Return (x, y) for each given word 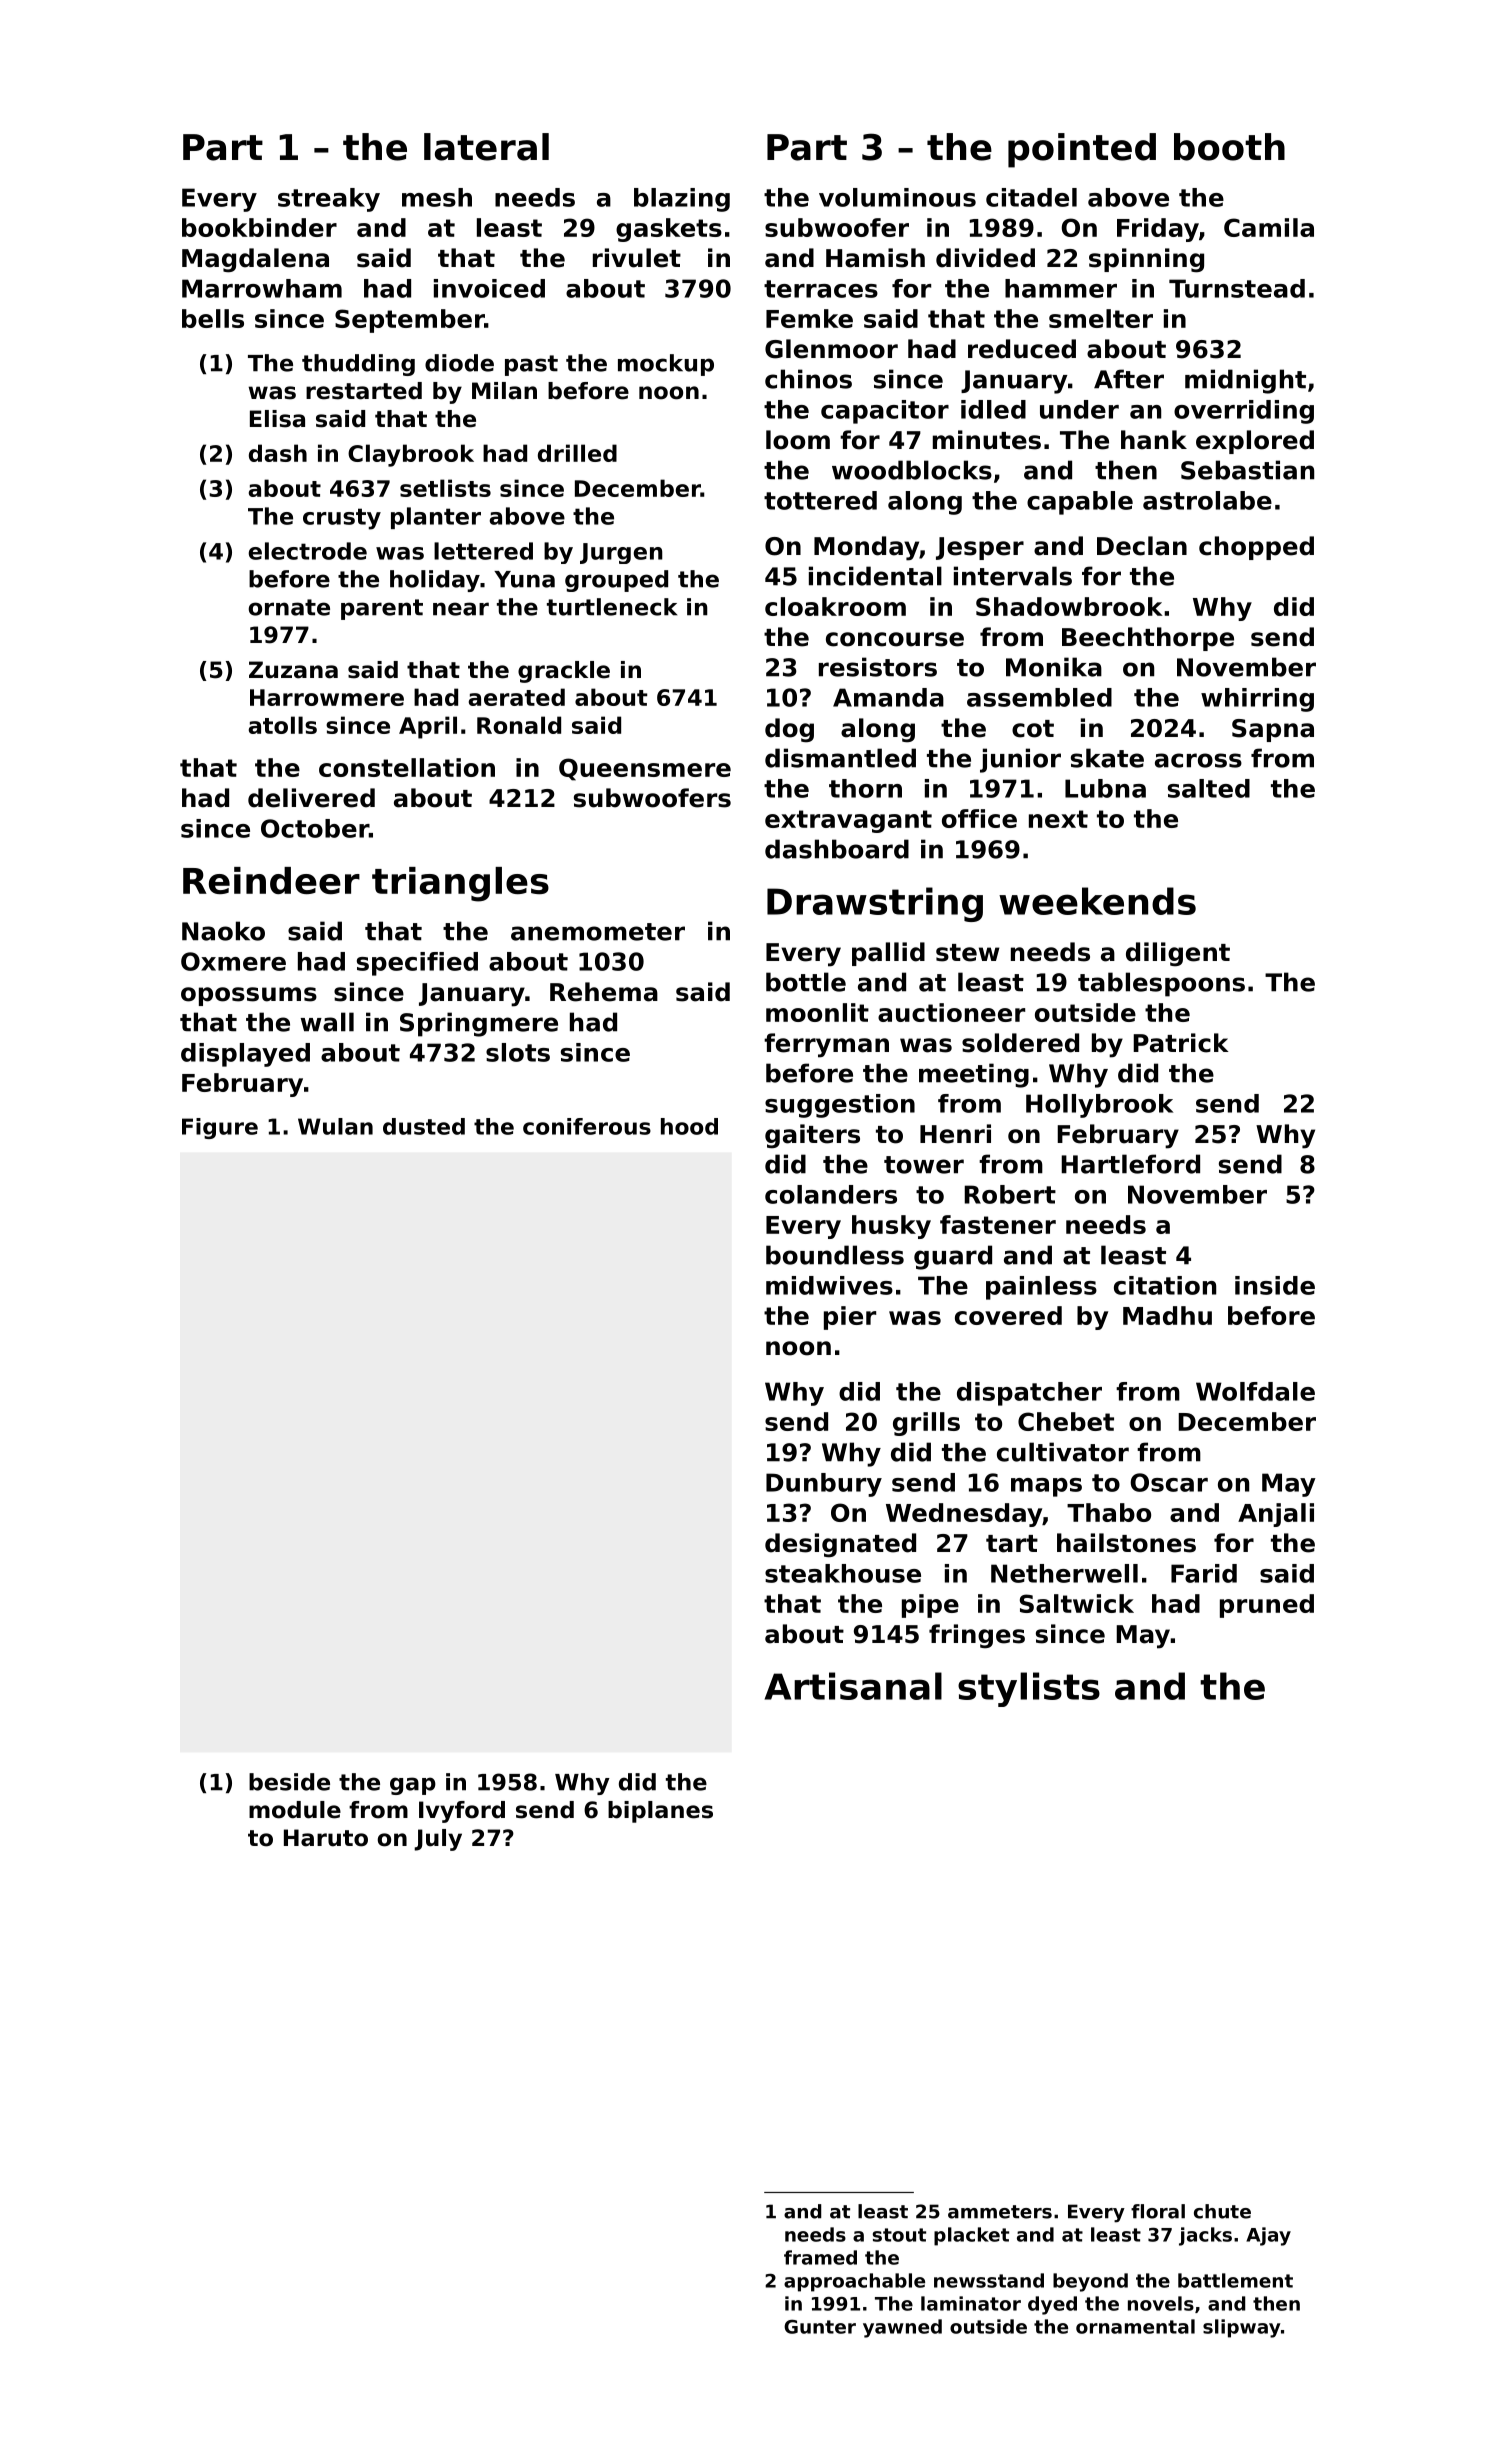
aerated (517, 697)
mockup (666, 365)
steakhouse (843, 1573)
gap (413, 1786)
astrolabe (1207, 500)
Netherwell (1064, 1573)
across (1198, 760)
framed (820, 2257)
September (410, 321)
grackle (564, 672)
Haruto (326, 1838)
